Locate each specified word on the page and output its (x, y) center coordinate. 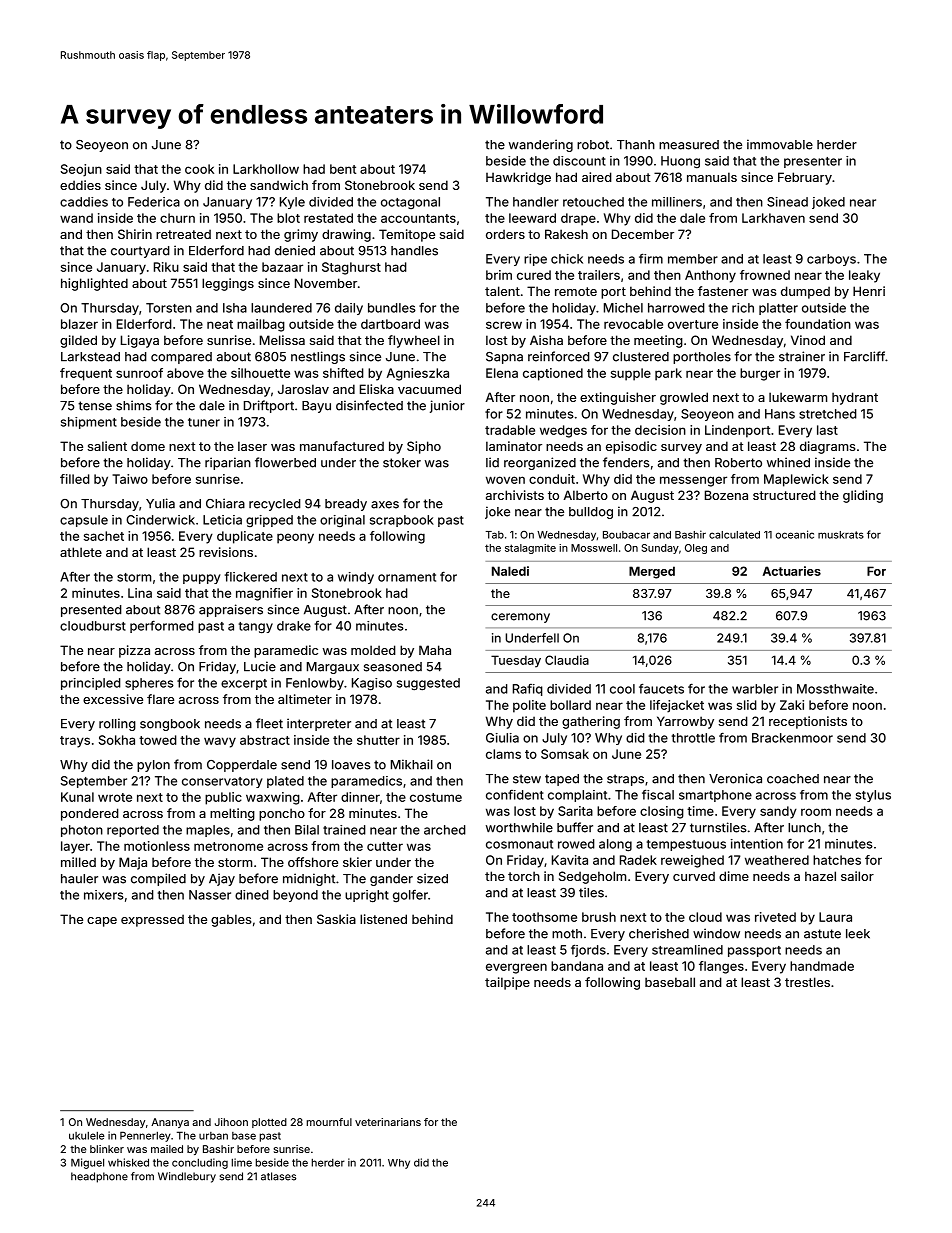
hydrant (855, 398)
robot (593, 145)
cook (199, 169)
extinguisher (618, 398)
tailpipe (507, 983)
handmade (822, 966)
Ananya (170, 1123)
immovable (780, 144)
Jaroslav (303, 389)
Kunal (77, 797)
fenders (626, 462)
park (668, 374)
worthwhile (519, 827)
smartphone (715, 796)
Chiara (225, 503)
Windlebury (187, 1177)
